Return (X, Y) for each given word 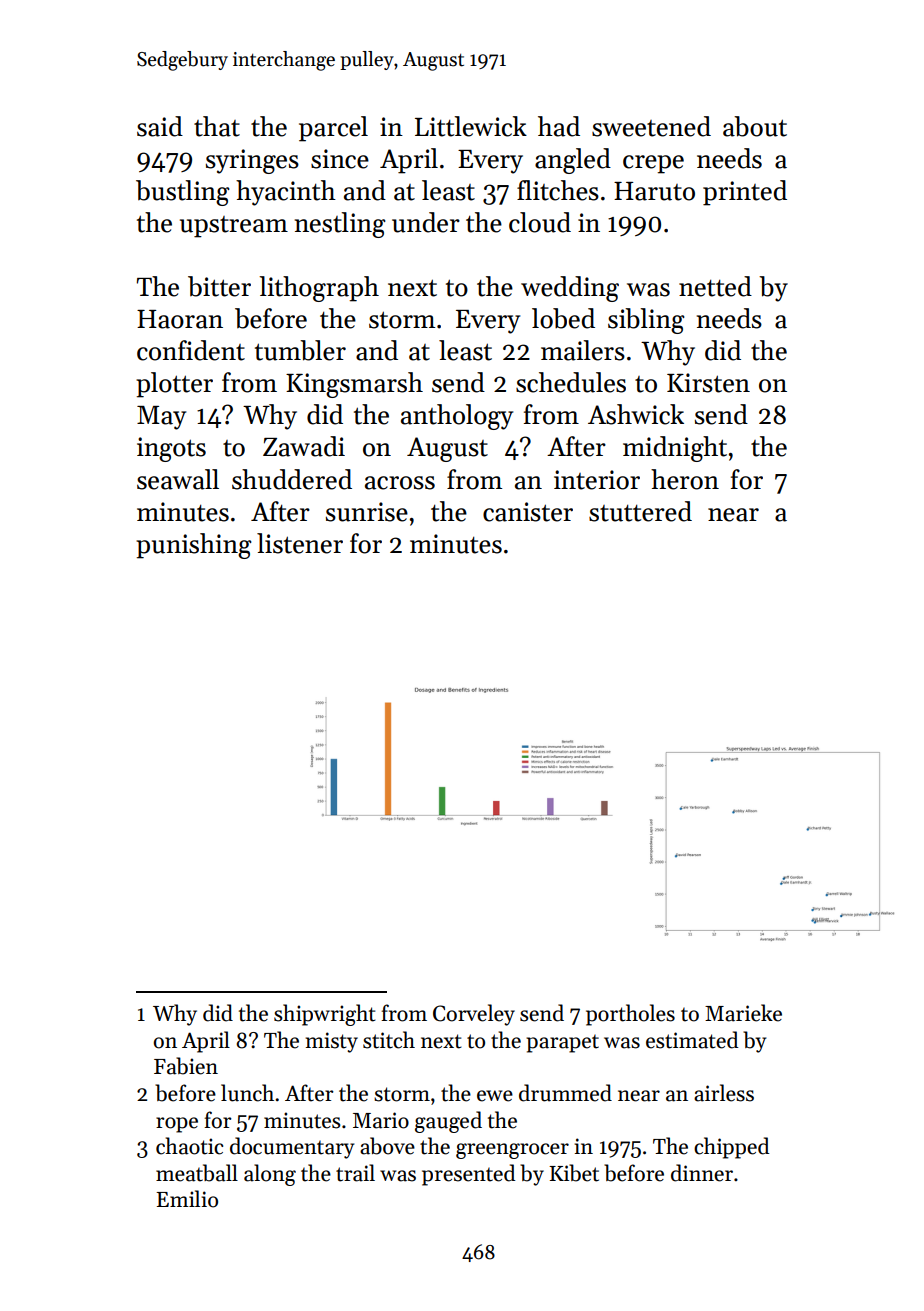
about (755, 126)
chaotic (189, 1146)
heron (685, 479)
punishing (194, 546)
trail (355, 1173)
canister (528, 512)
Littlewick (471, 126)
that (217, 126)
